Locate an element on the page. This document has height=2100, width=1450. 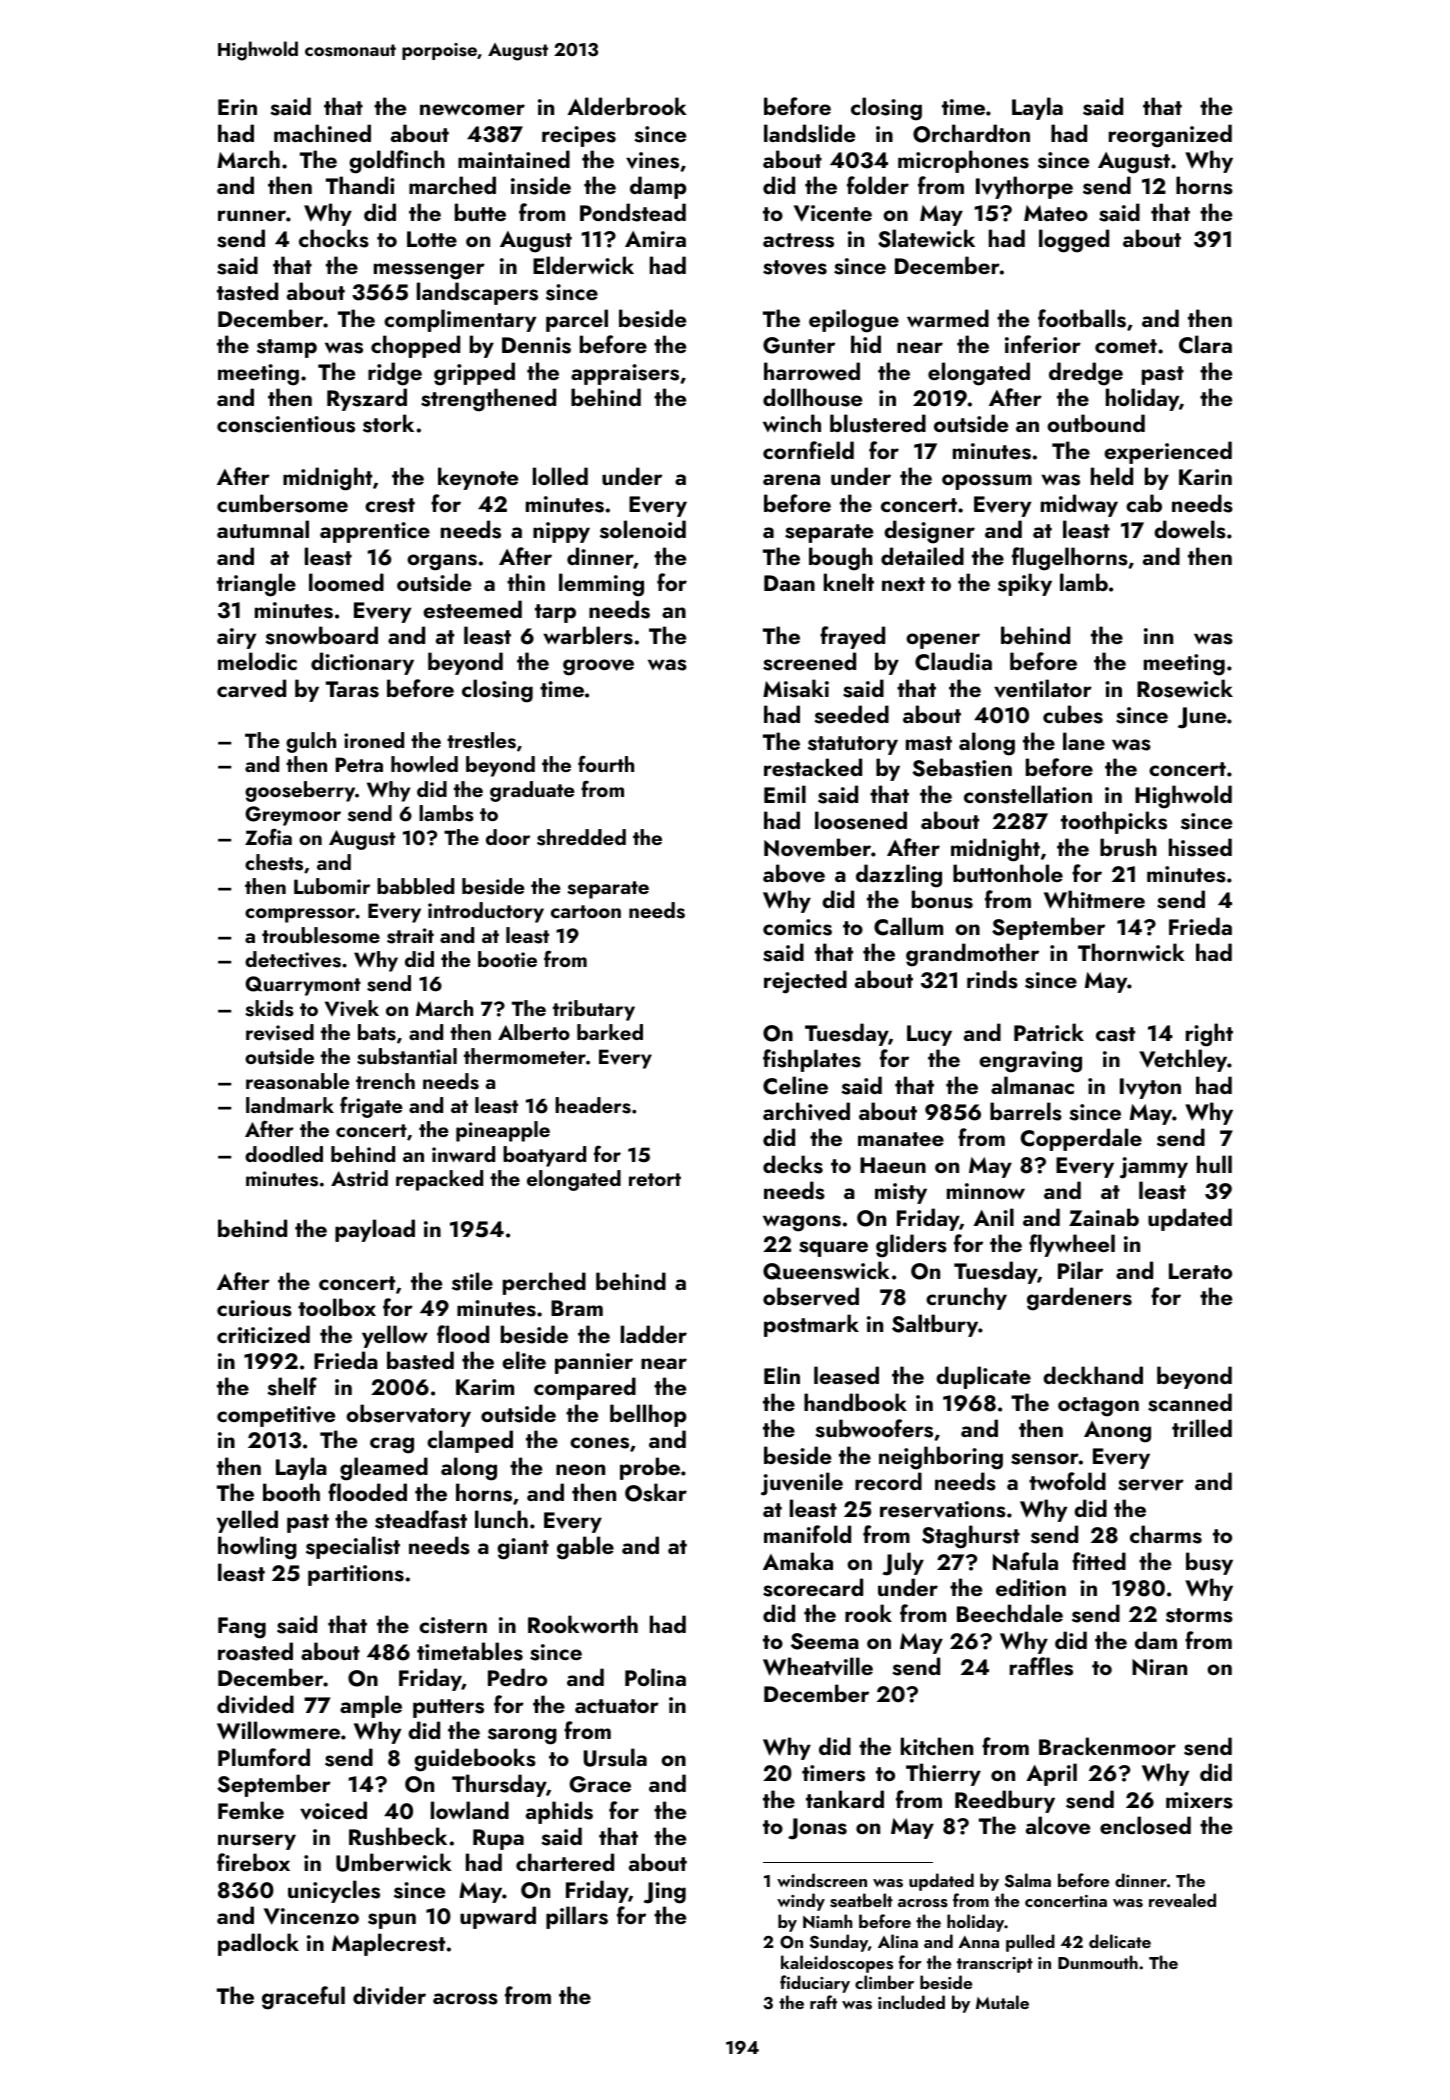
Erin is located at coordinates (237, 107).
